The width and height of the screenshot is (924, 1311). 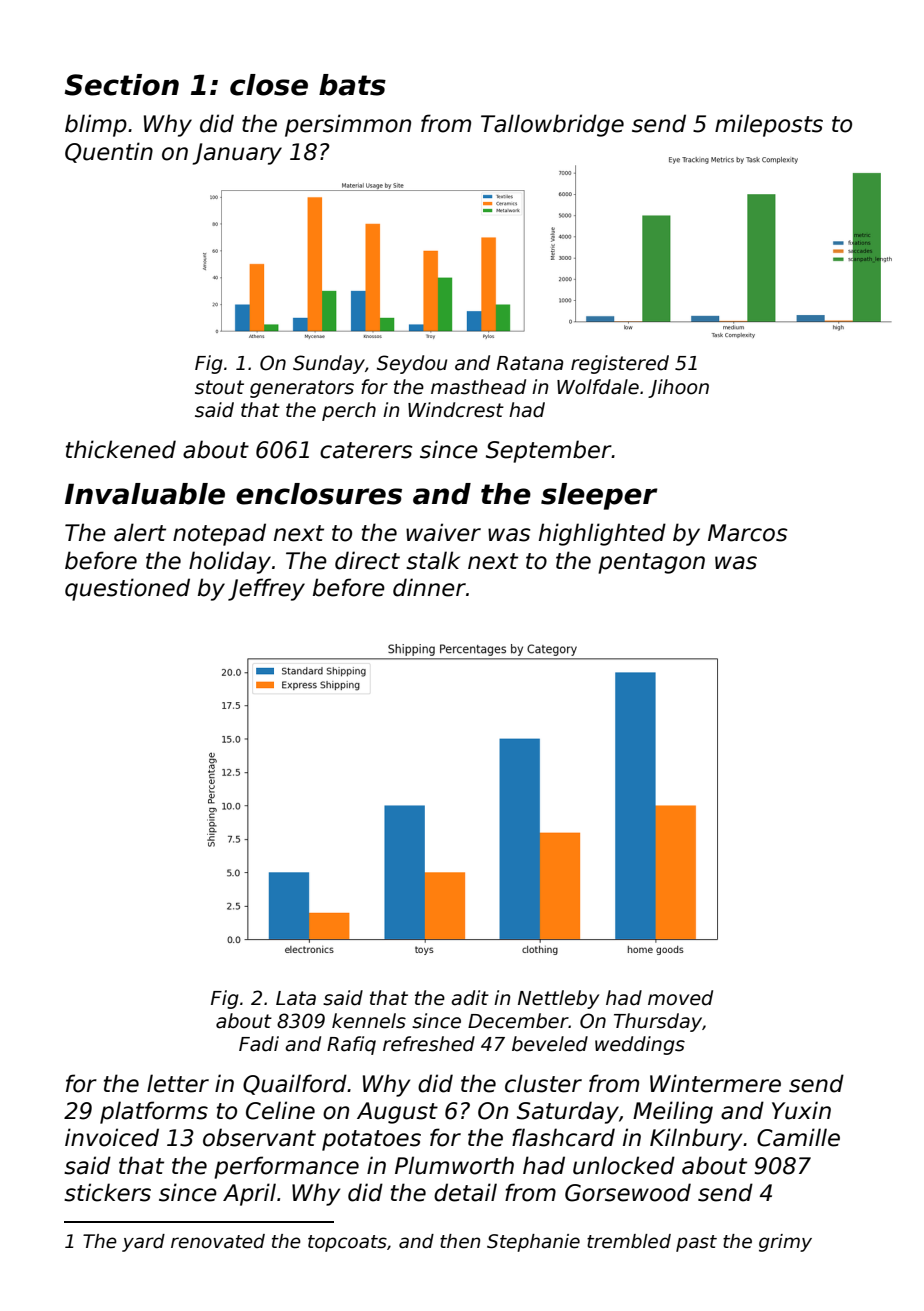 I want to click on renovated, so click(x=218, y=1241).
